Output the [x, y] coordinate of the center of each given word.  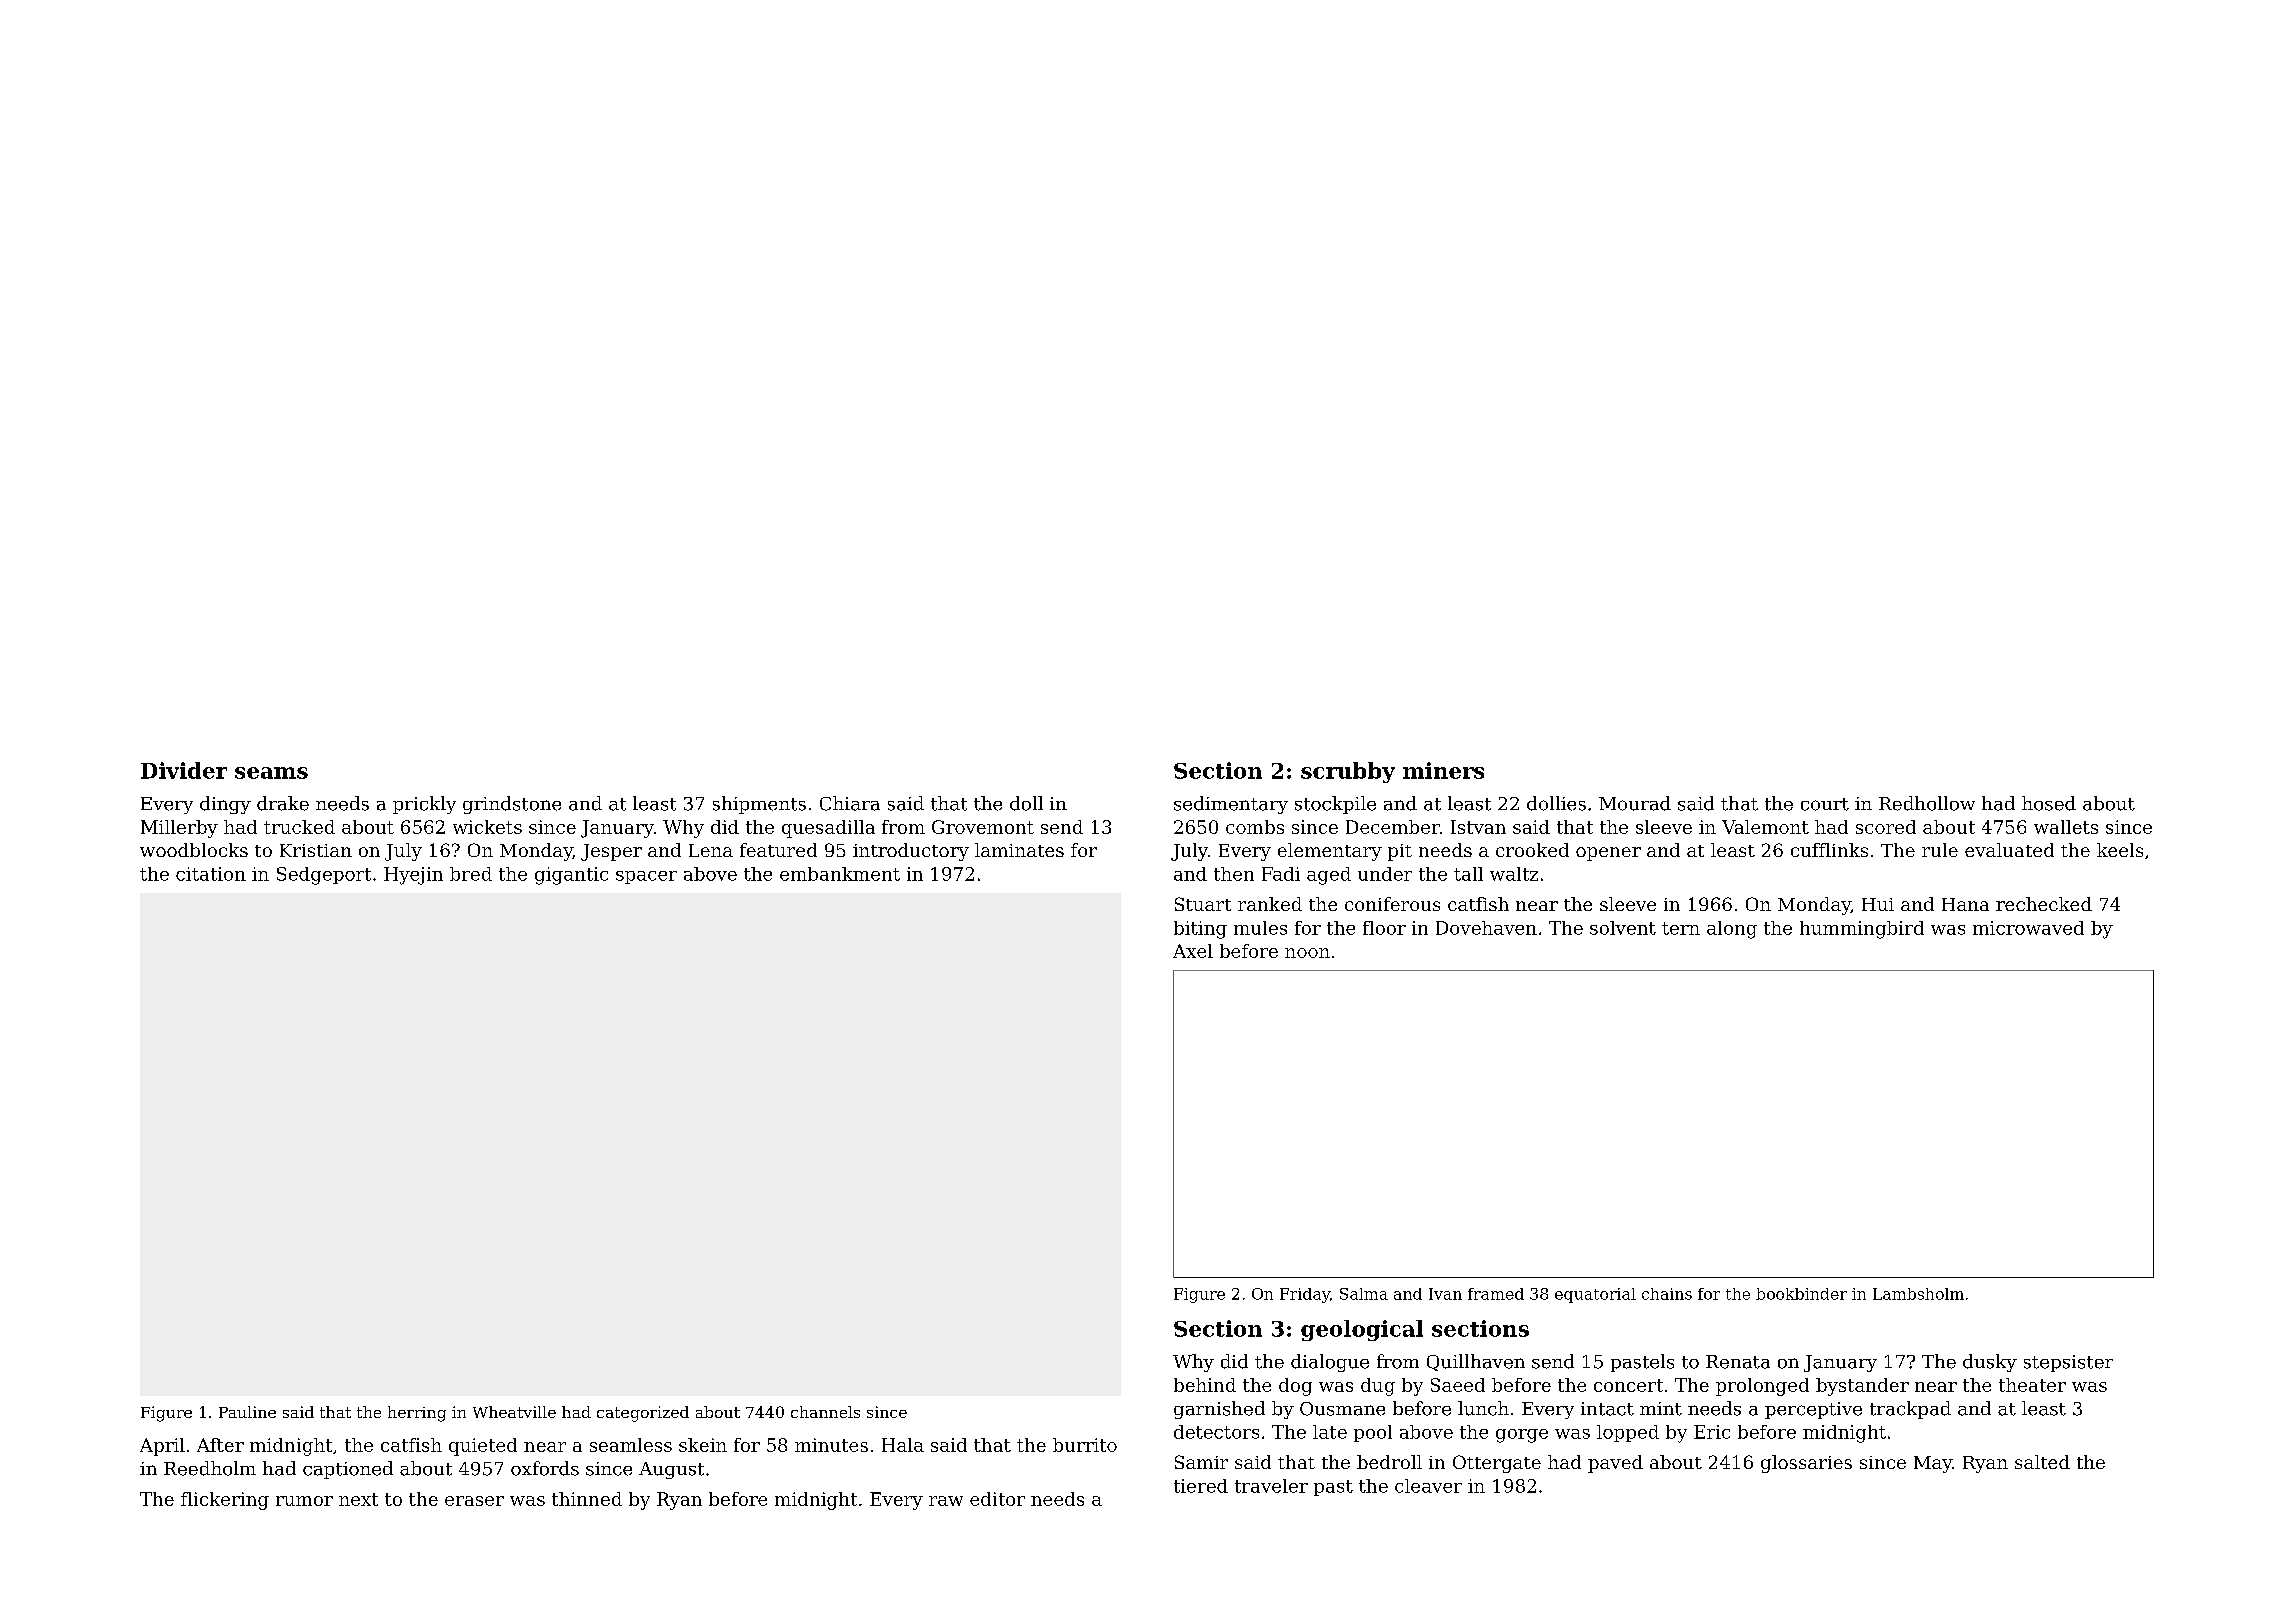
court [1825, 804]
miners [1443, 770]
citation [211, 874]
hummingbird [1862, 930]
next [358, 1499]
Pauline [247, 1412]
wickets [487, 827]
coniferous [1392, 904]
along [1732, 930]
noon [1307, 953]
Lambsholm [1918, 1294]
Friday [1305, 1295]
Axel [1193, 951]
